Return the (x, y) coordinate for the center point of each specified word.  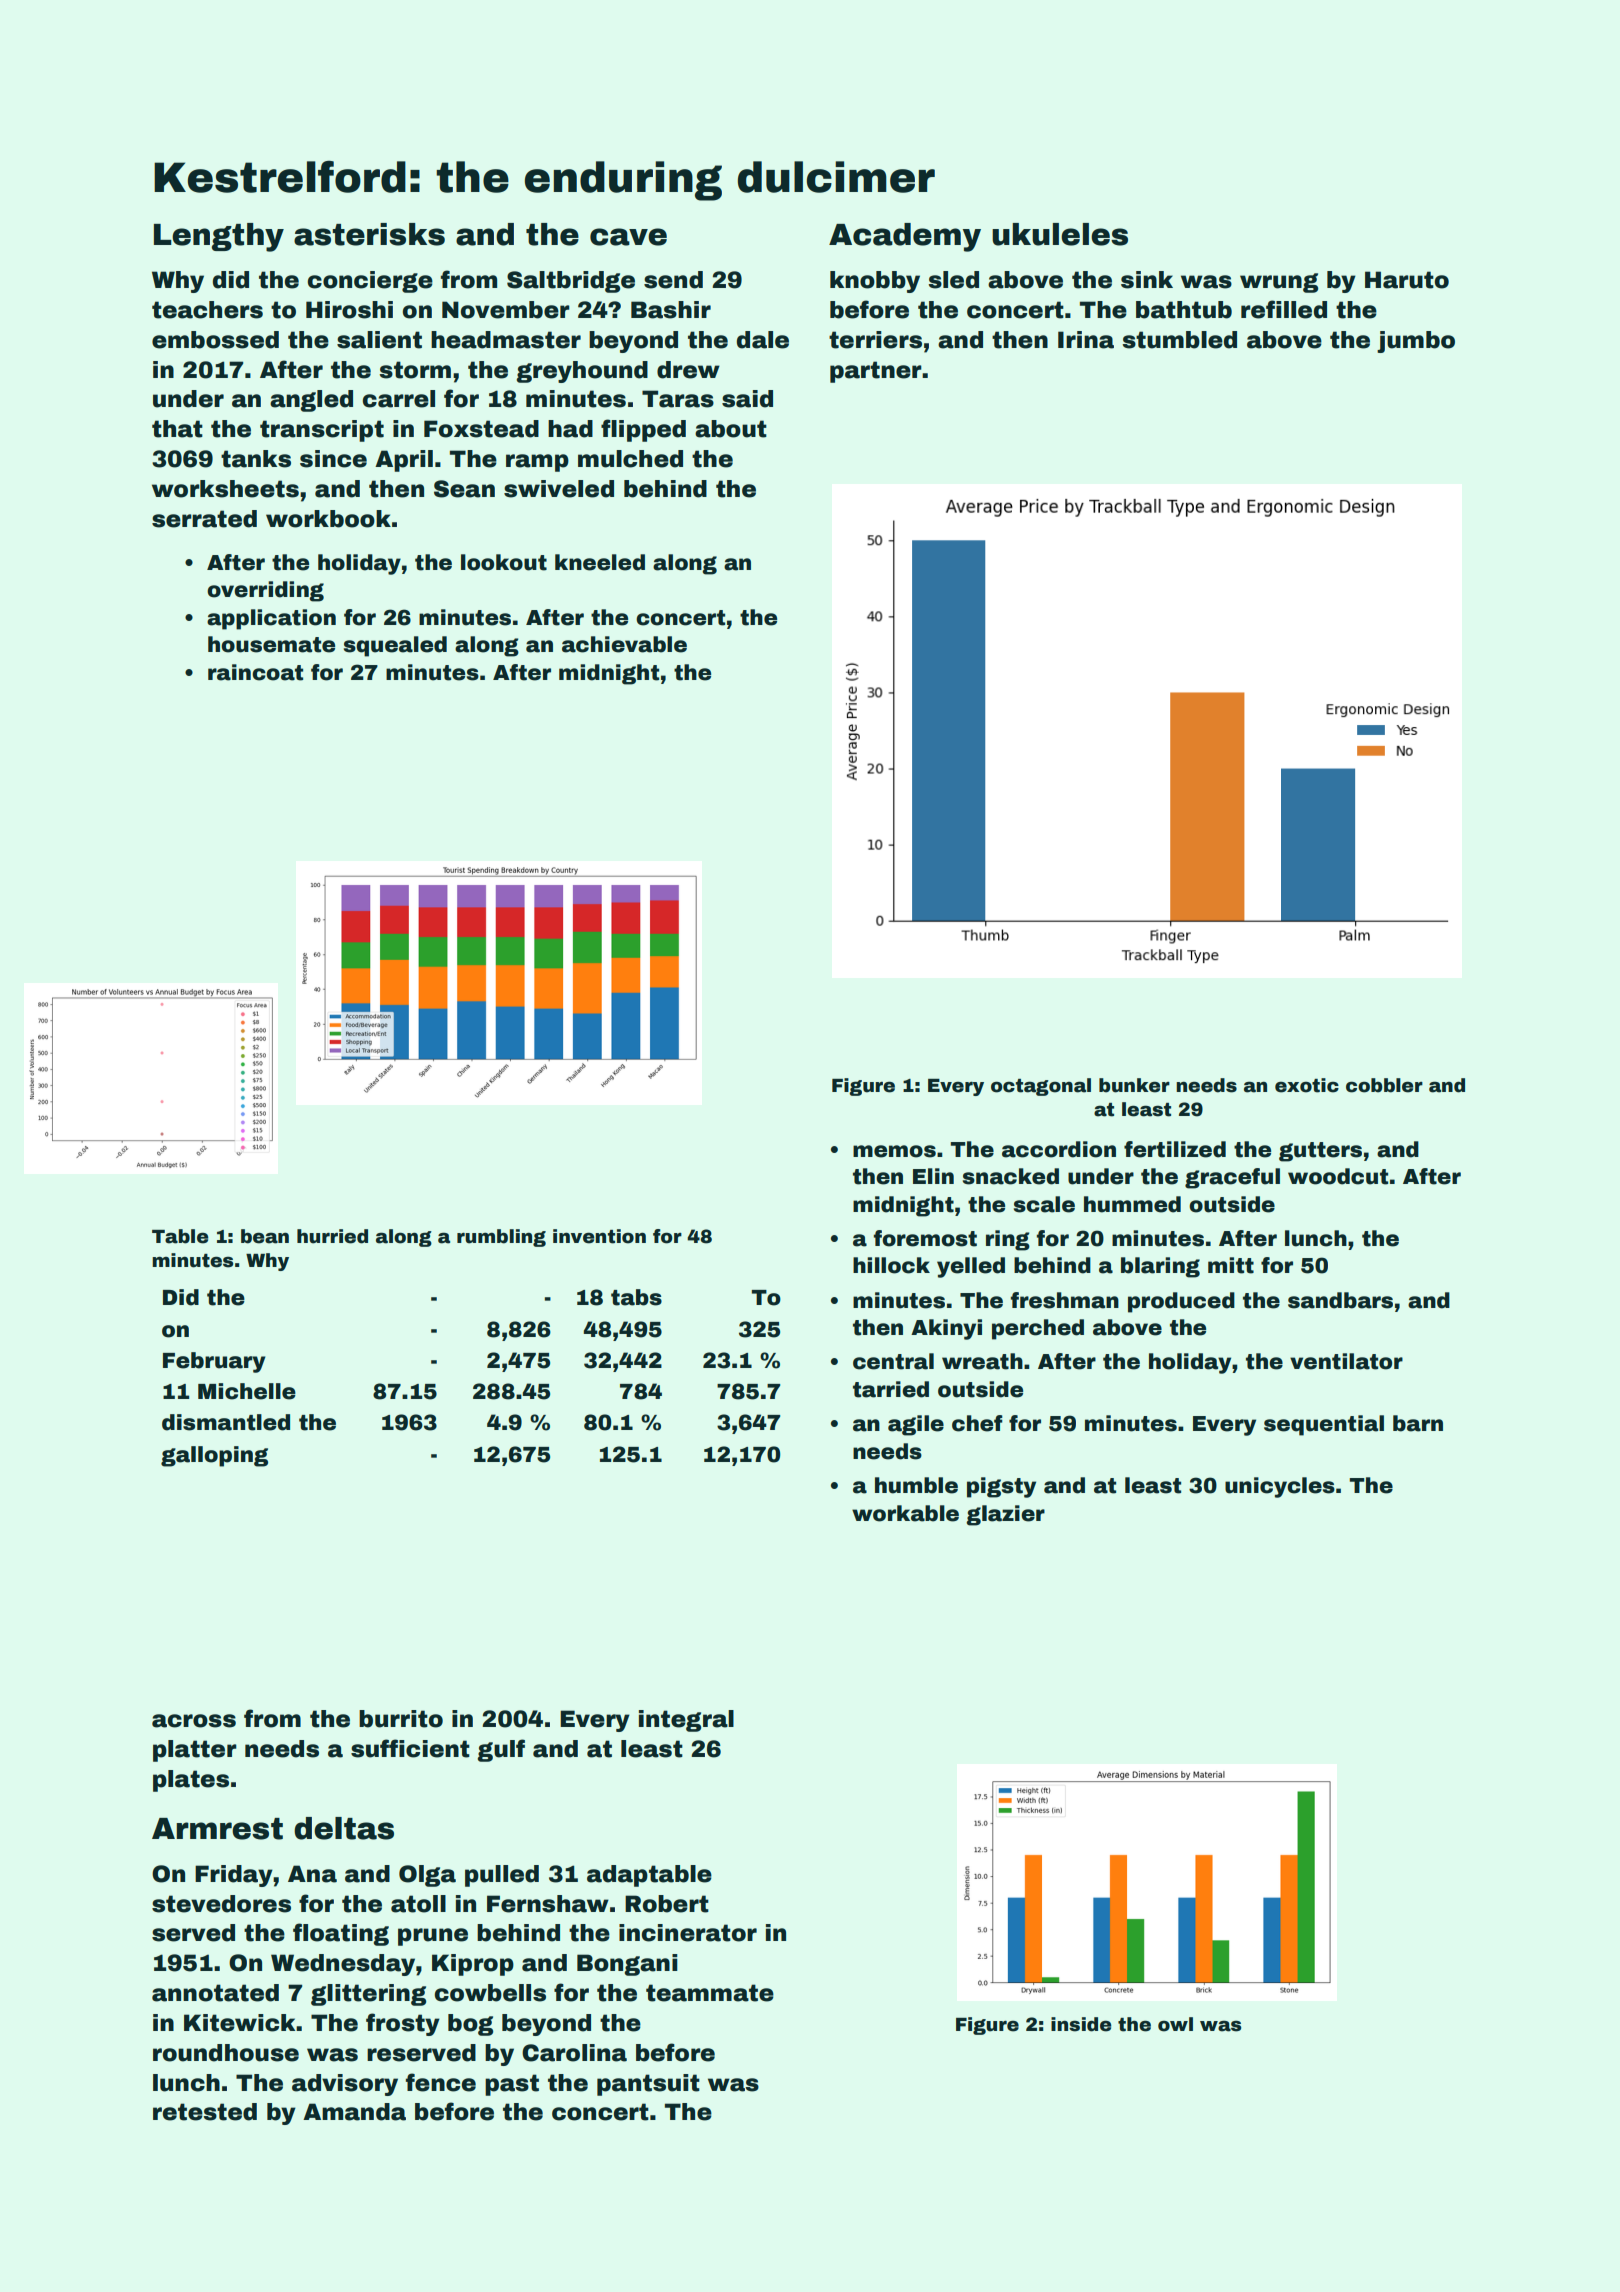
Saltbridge (571, 282)
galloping (214, 1456)
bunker (1134, 1085)
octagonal (1041, 1087)
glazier (1005, 1515)
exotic (1307, 1085)
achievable (624, 644)
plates (191, 1781)
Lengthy (219, 237)
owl (1175, 2024)
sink (1147, 280)
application (271, 619)
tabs (636, 1297)
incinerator (688, 1933)
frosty (403, 2024)
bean (265, 1236)
